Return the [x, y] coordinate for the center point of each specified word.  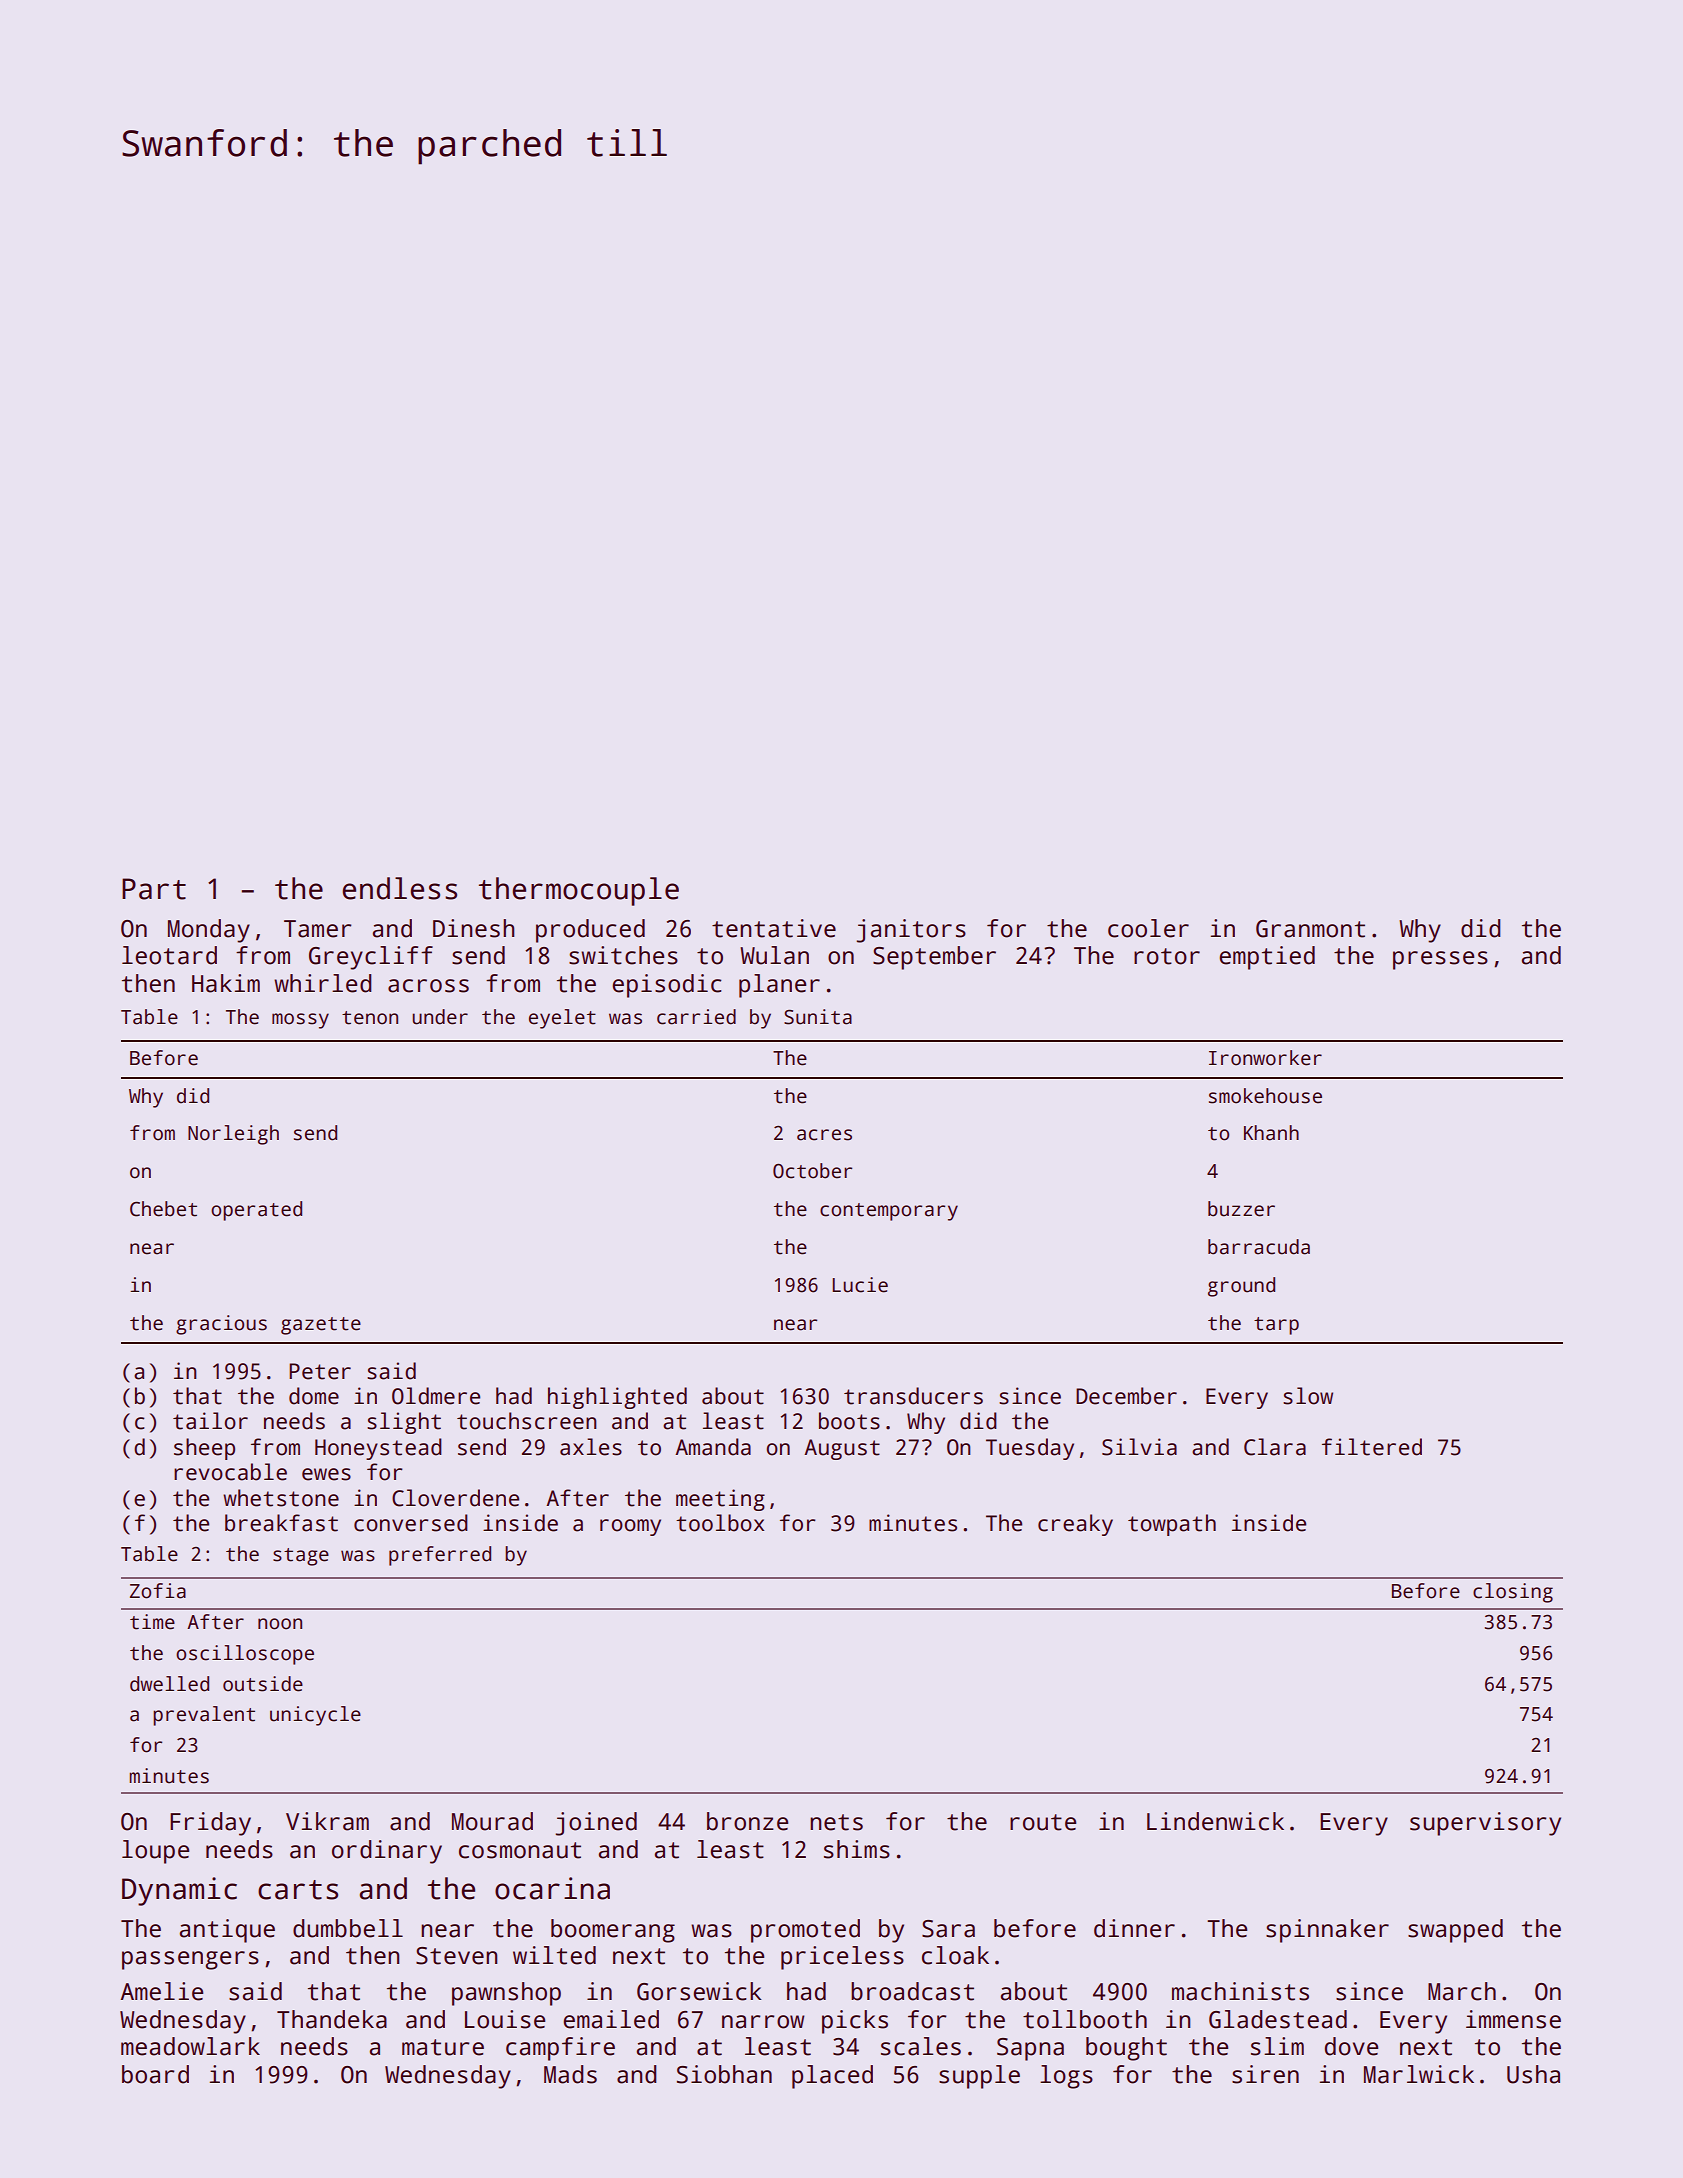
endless [399, 888]
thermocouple [579, 891]
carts [298, 1890]
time [152, 1622]
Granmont [1310, 929]
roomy [630, 1527]
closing [1513, 1593]
